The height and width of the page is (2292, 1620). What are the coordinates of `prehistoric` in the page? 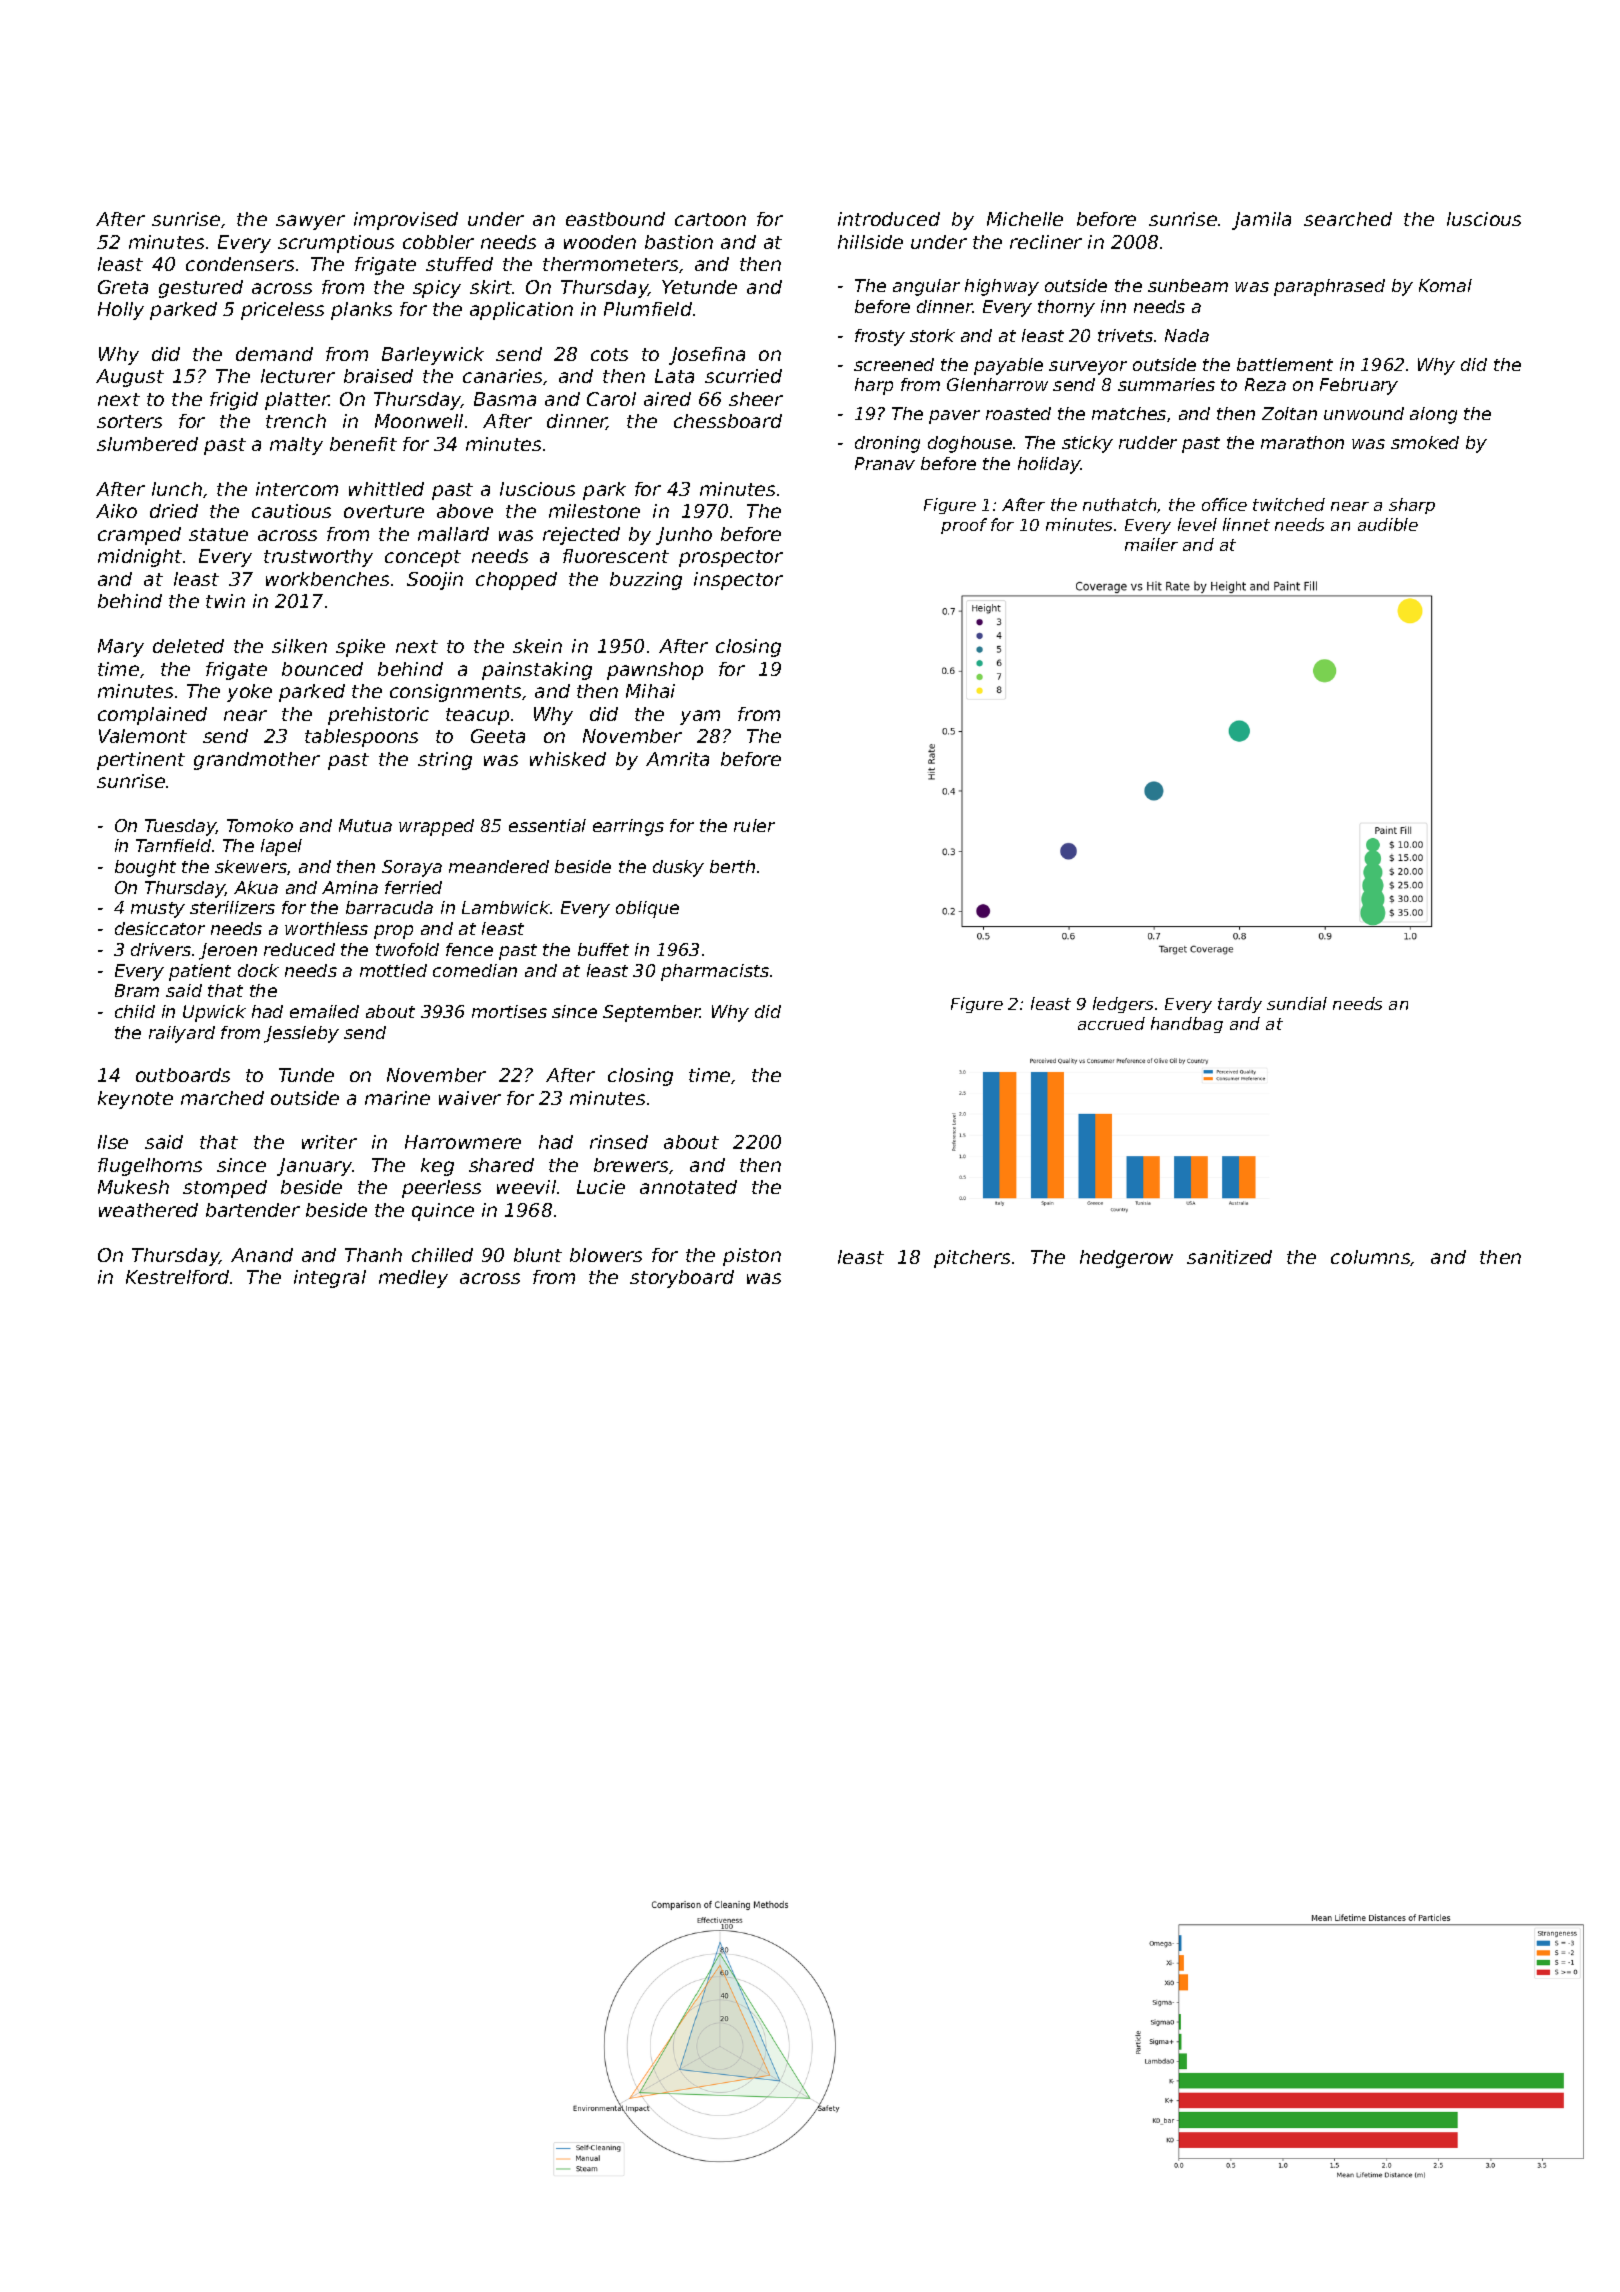 It's located at (378, 716).
